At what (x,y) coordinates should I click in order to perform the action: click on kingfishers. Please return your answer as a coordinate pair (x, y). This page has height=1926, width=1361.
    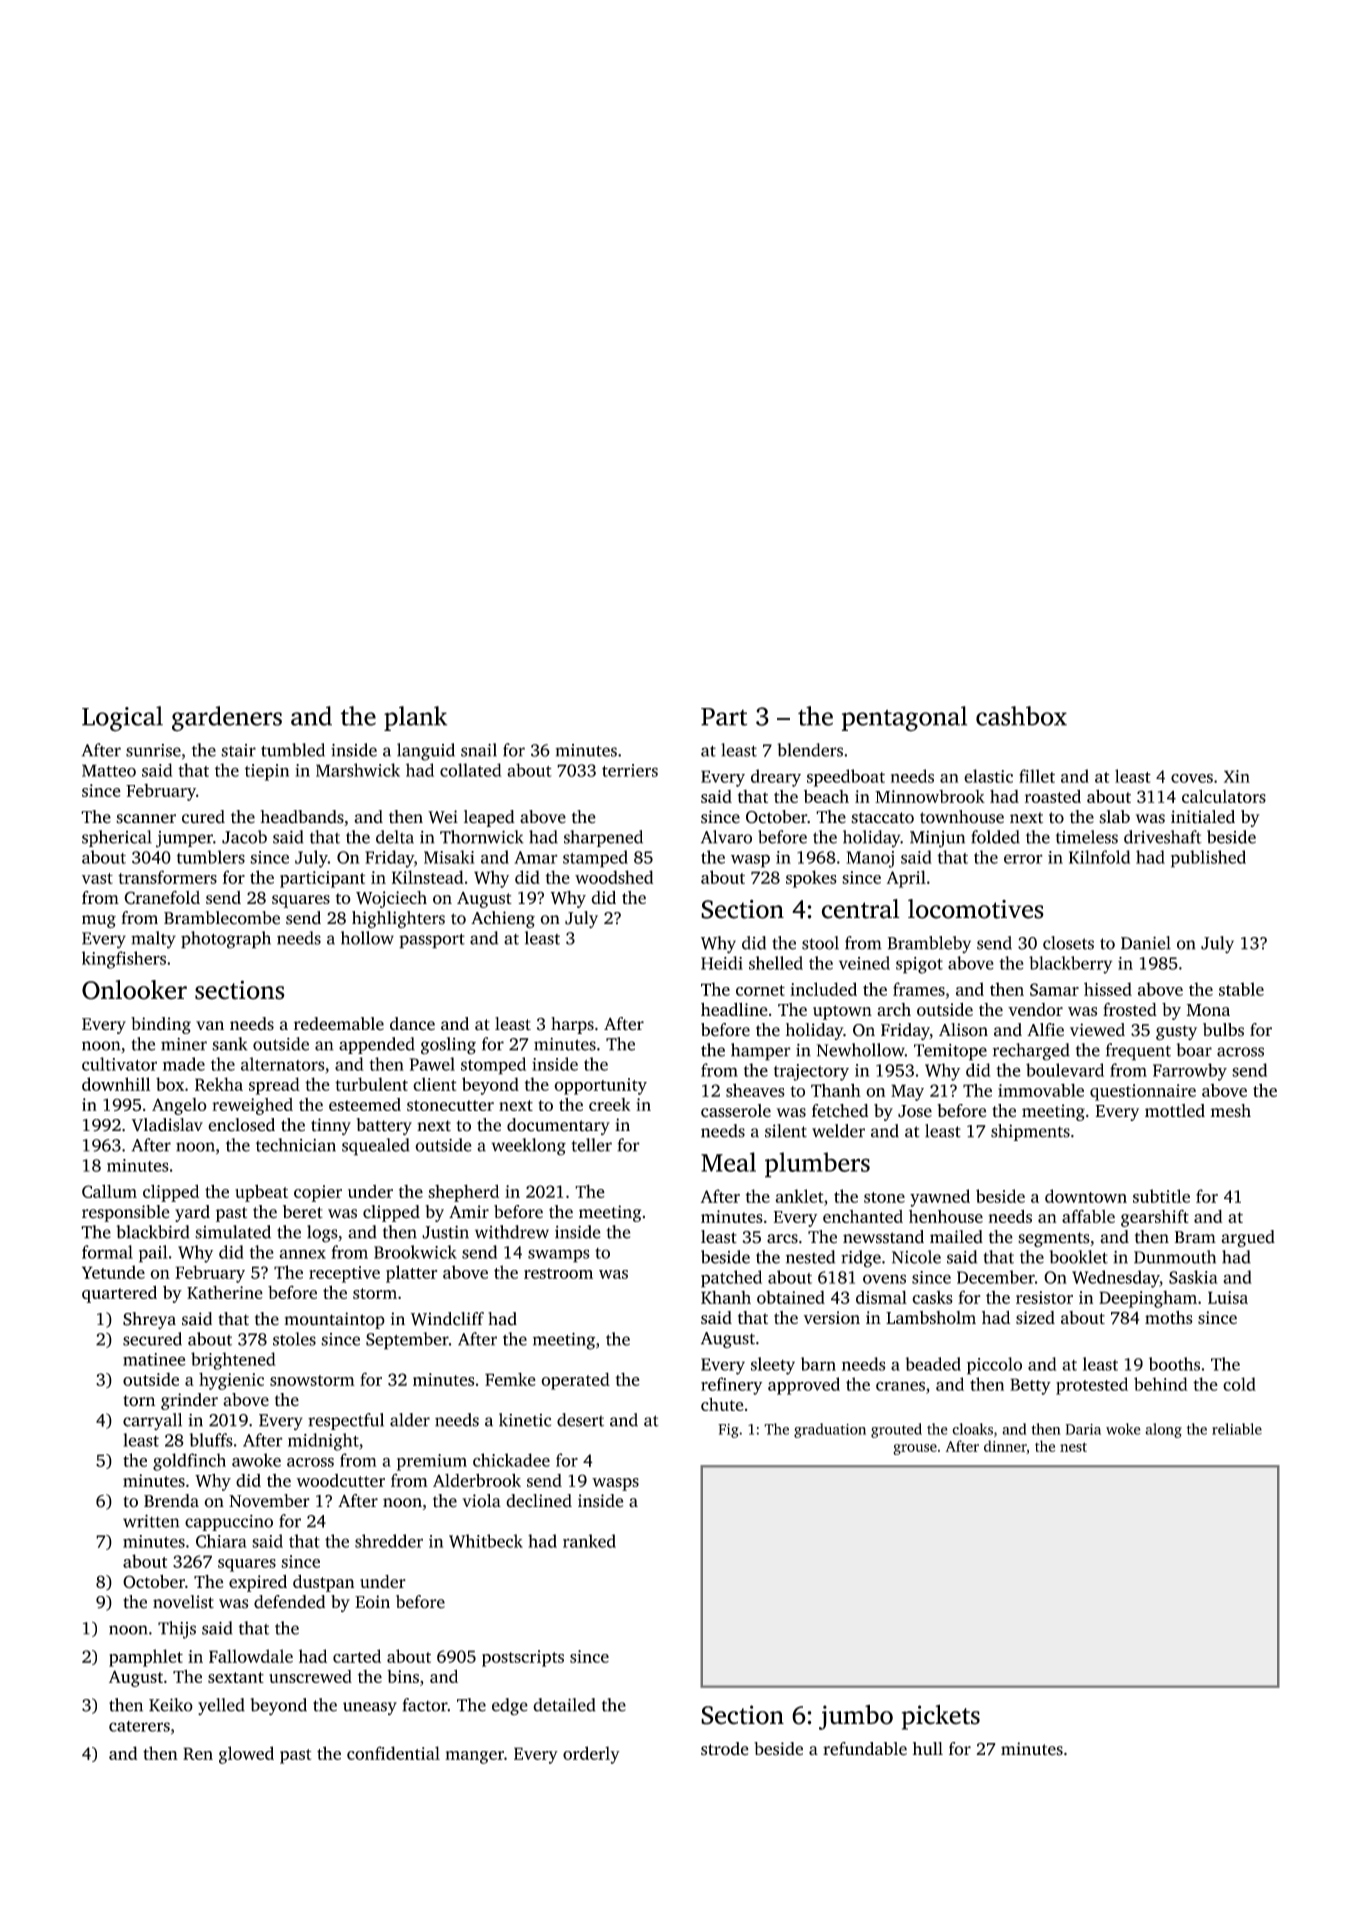
    Looking at the image, I should click on (124, 960).
